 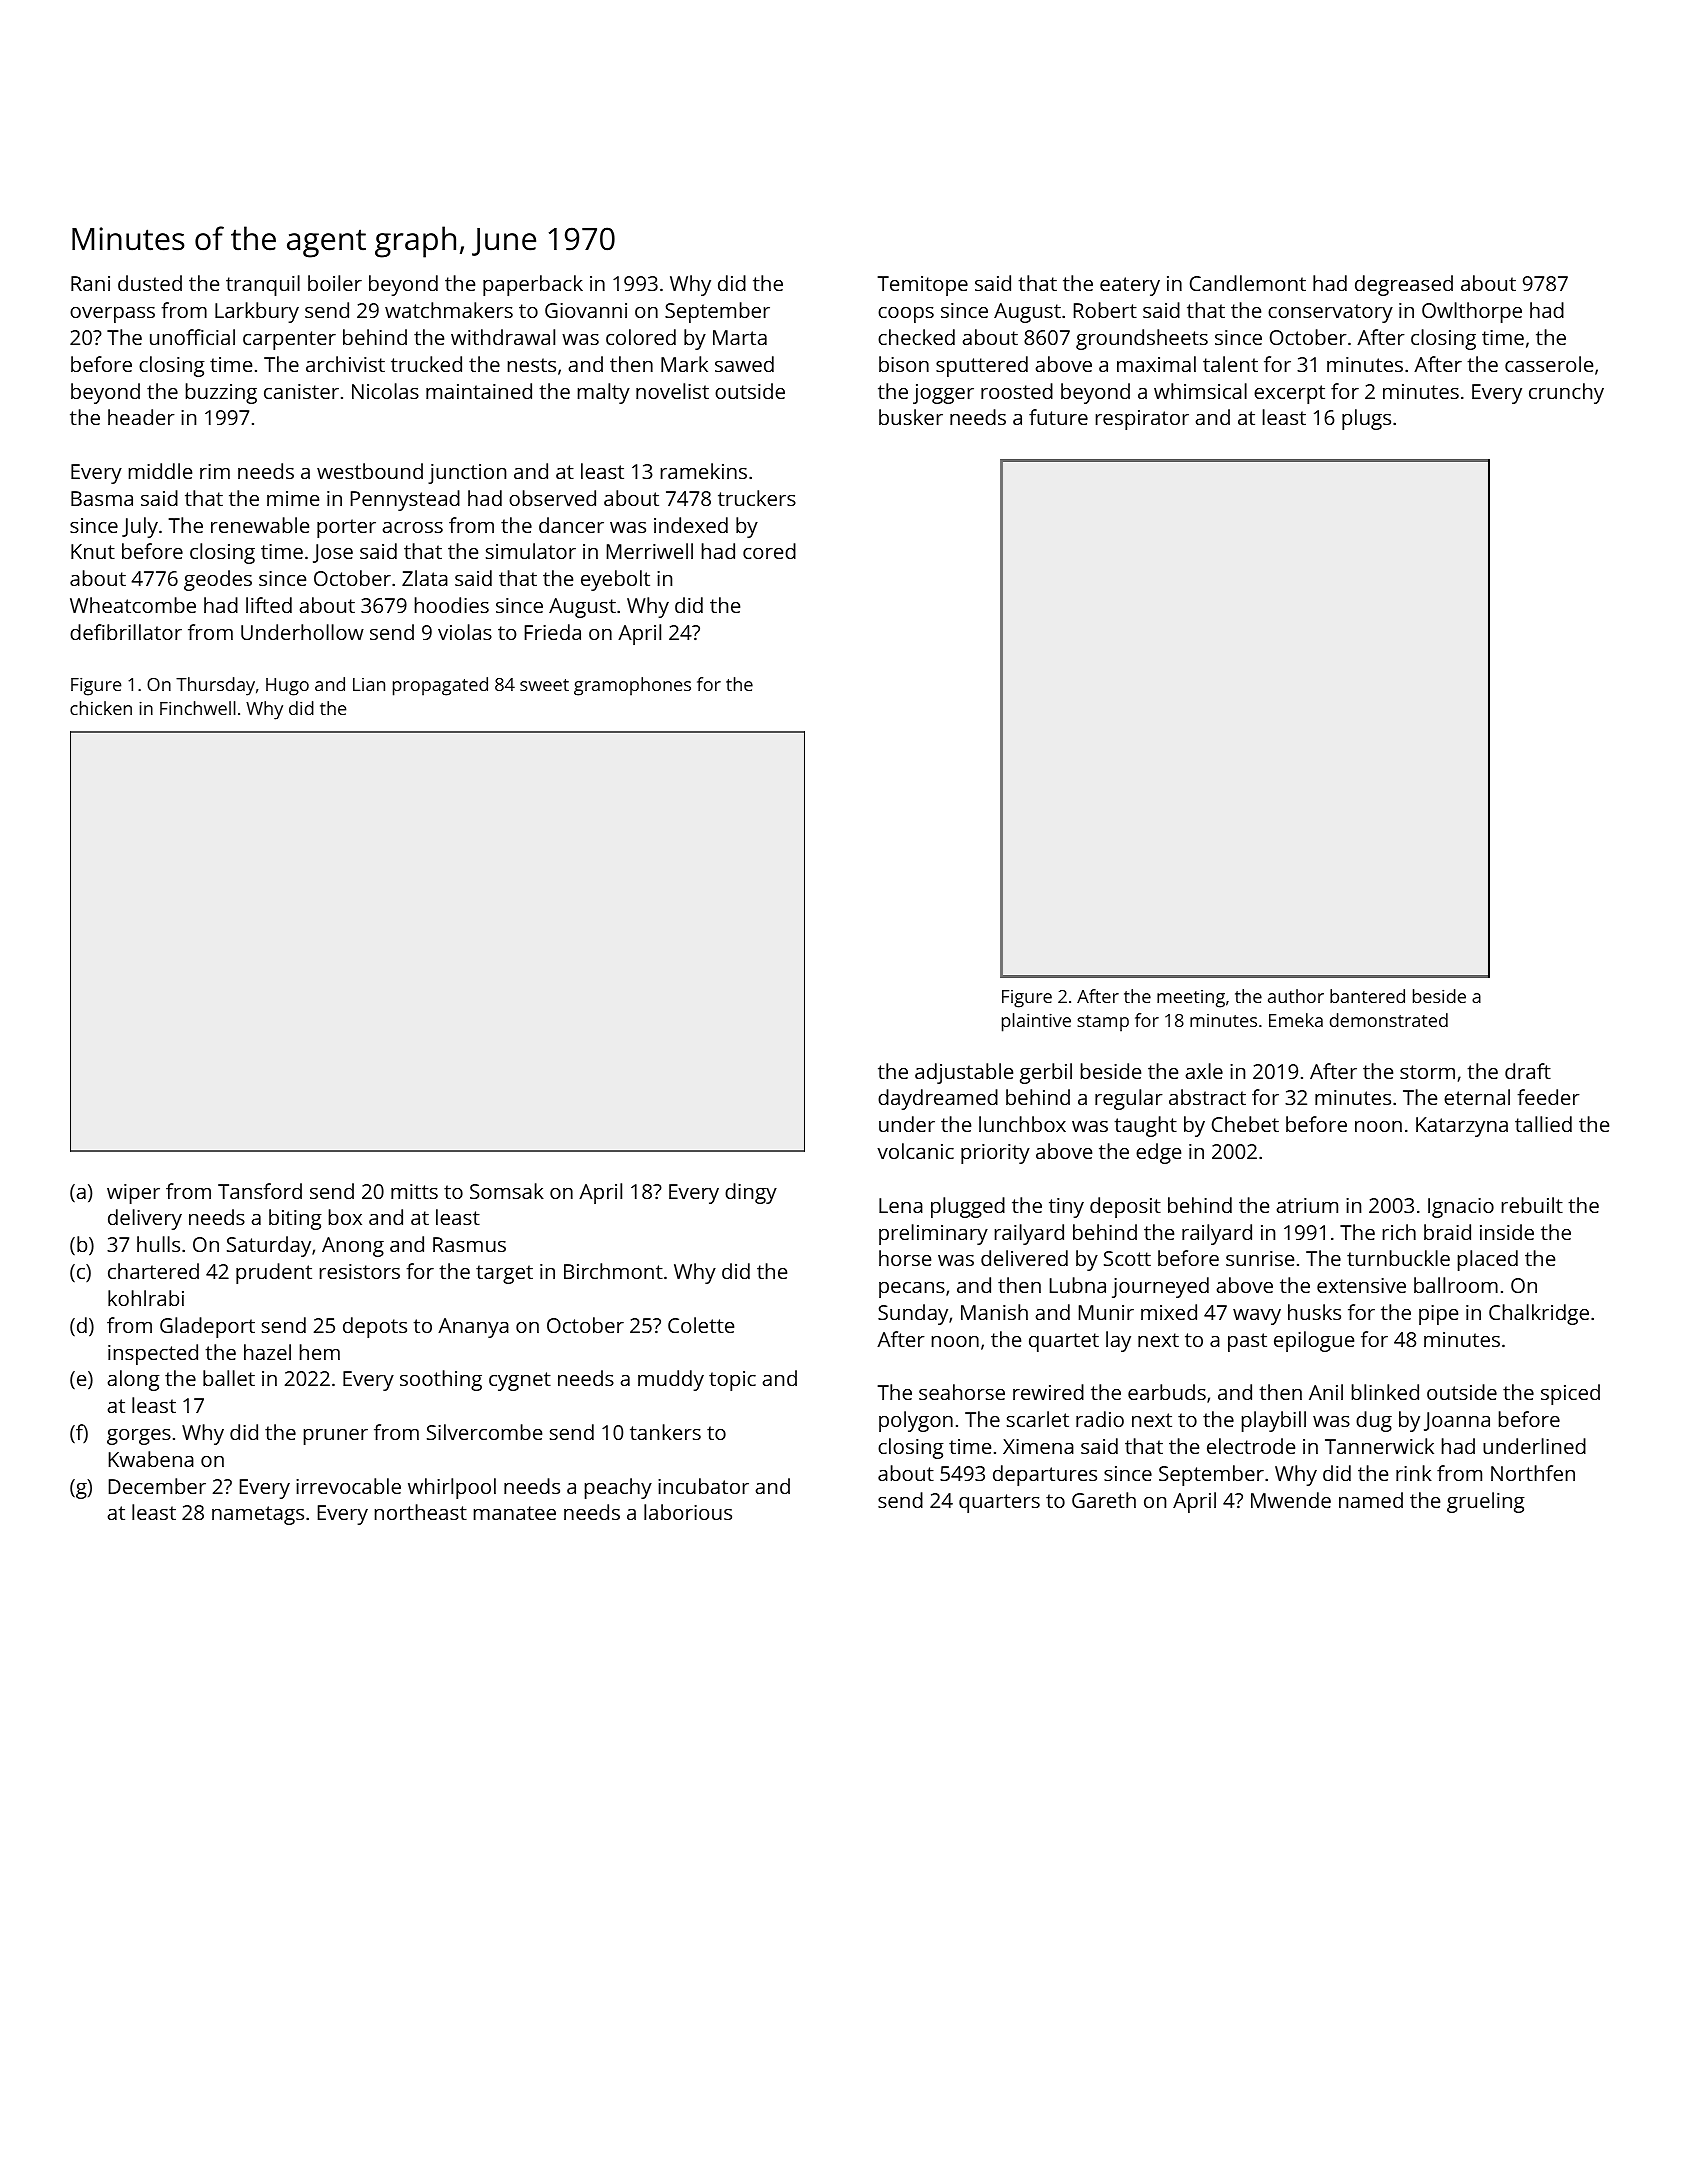 I want to click on adjustable, so click(x=964, y=1073).
